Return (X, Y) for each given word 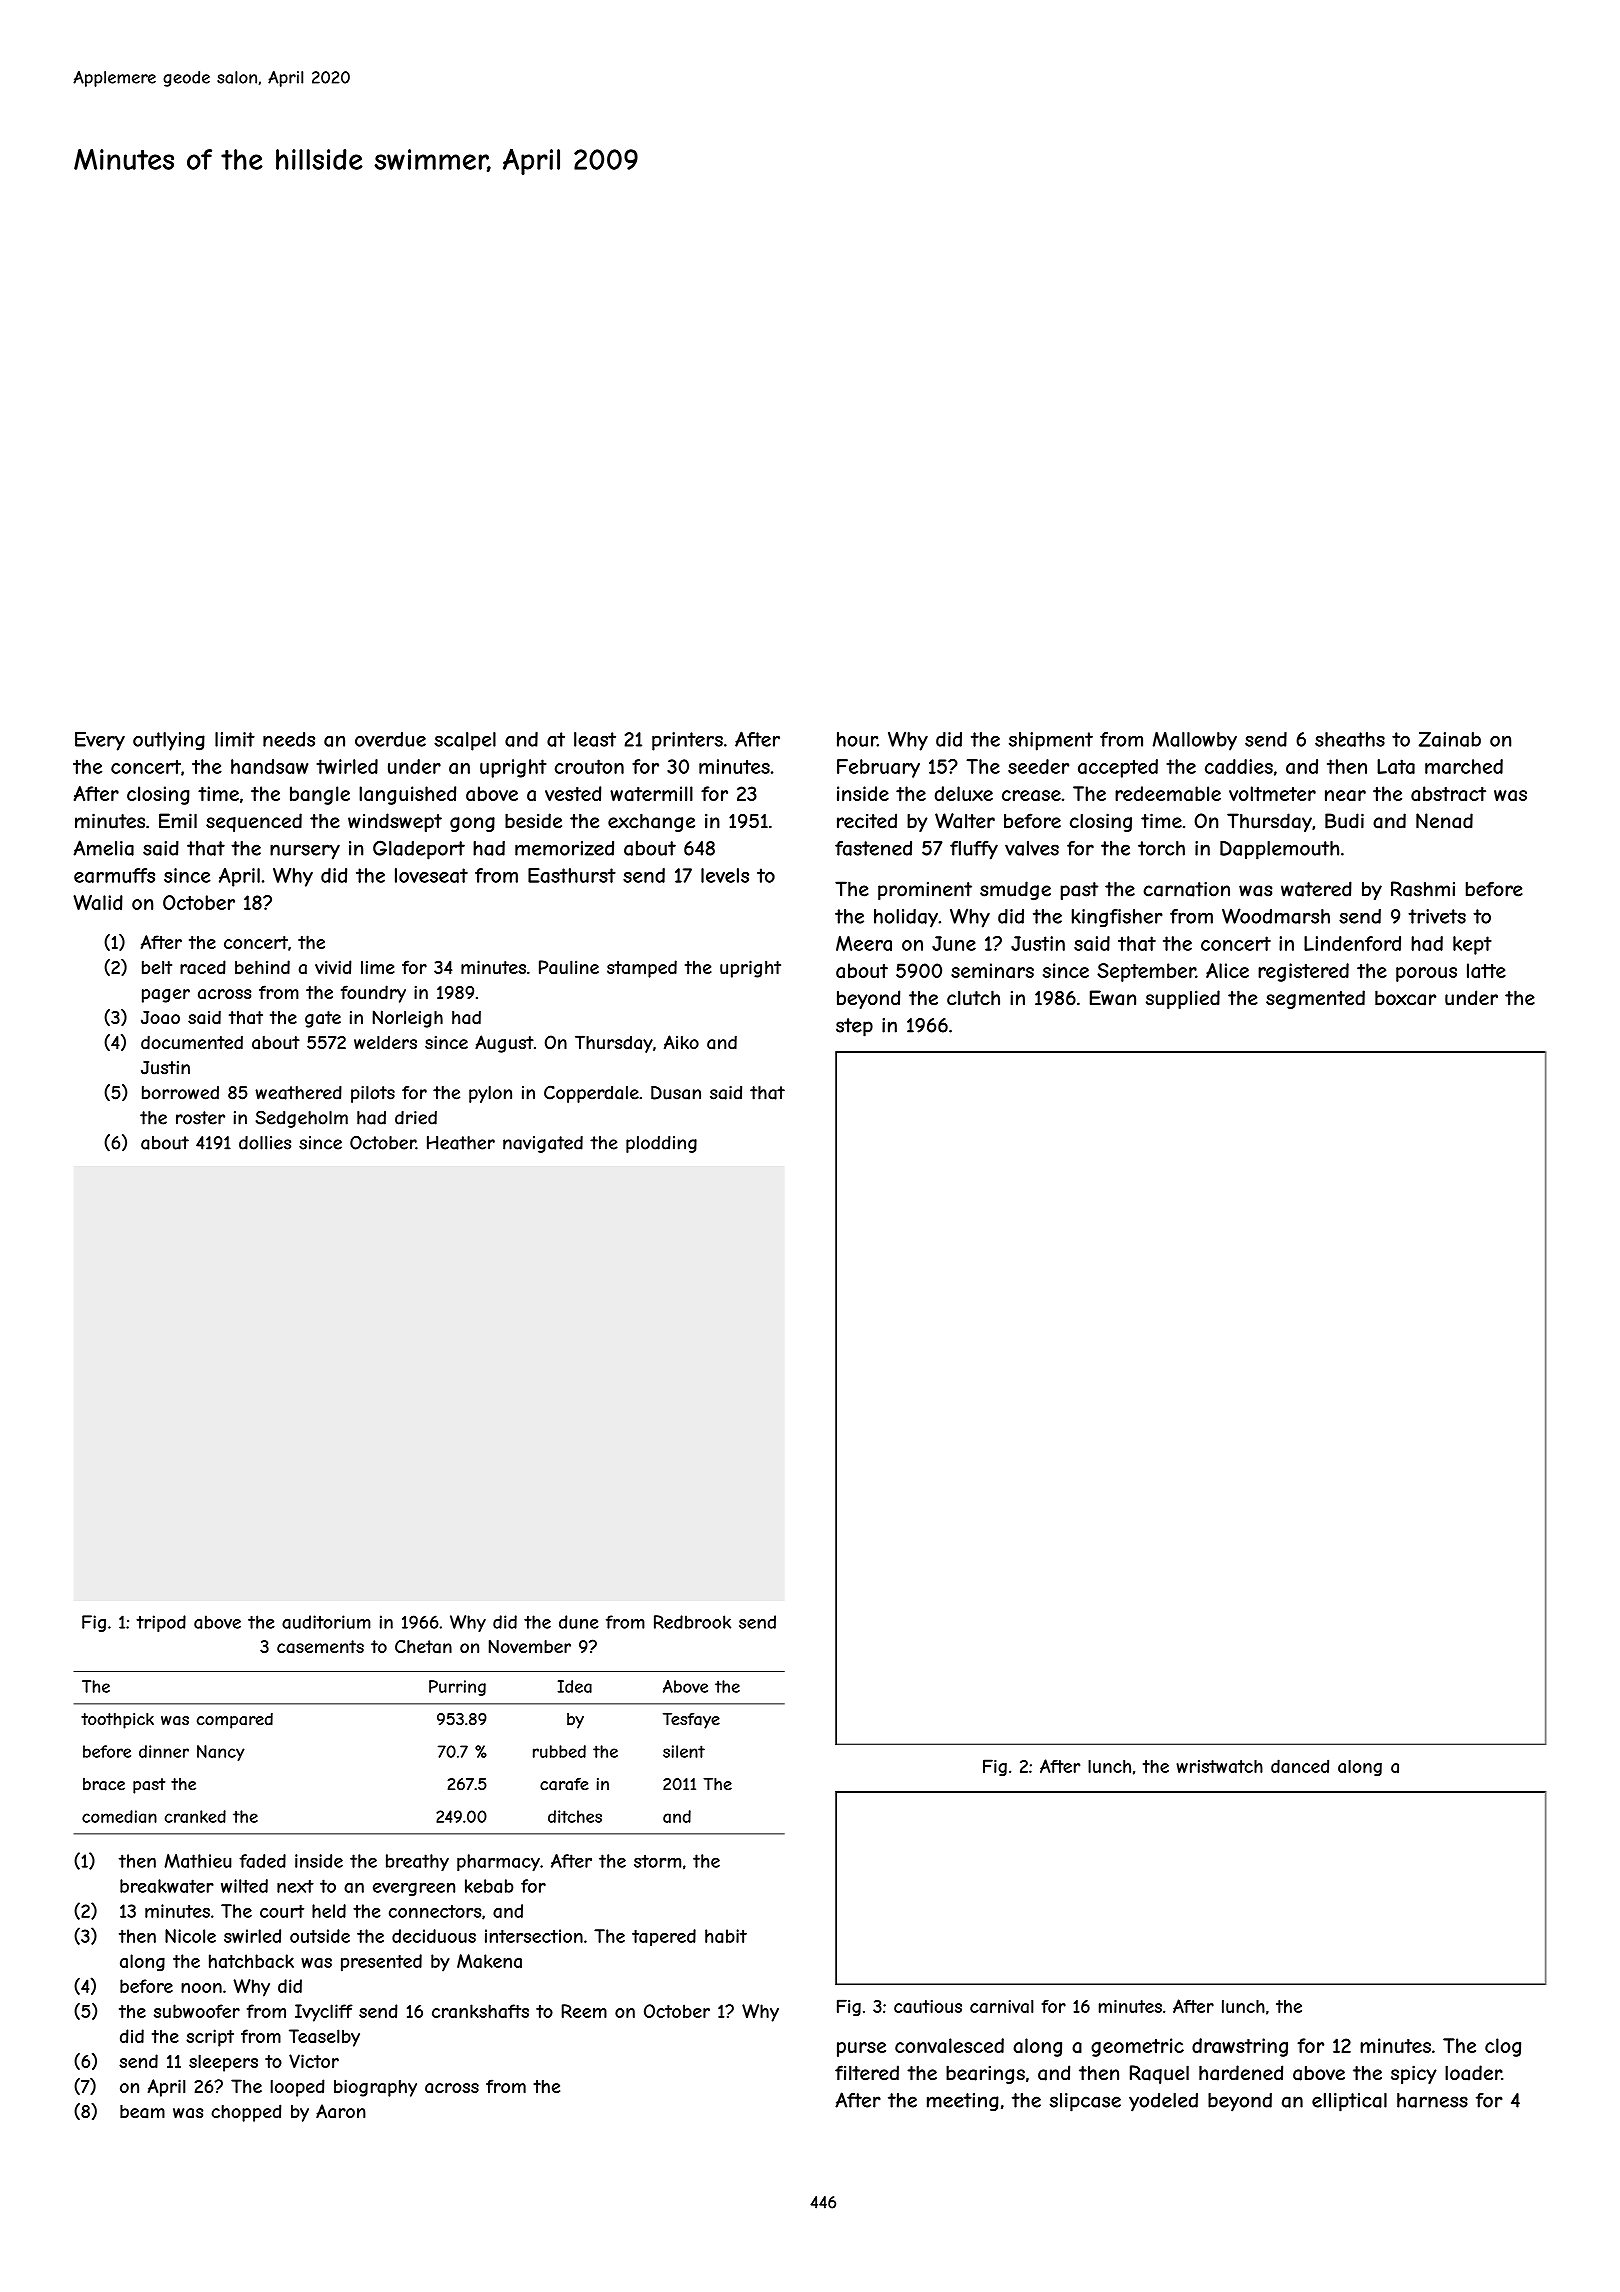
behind (262, 967)
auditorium (326, 1622)
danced (1300, 1766)
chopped (246, 2113)
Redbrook (692, 1622)
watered (1316, 889)
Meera (864, 943)
